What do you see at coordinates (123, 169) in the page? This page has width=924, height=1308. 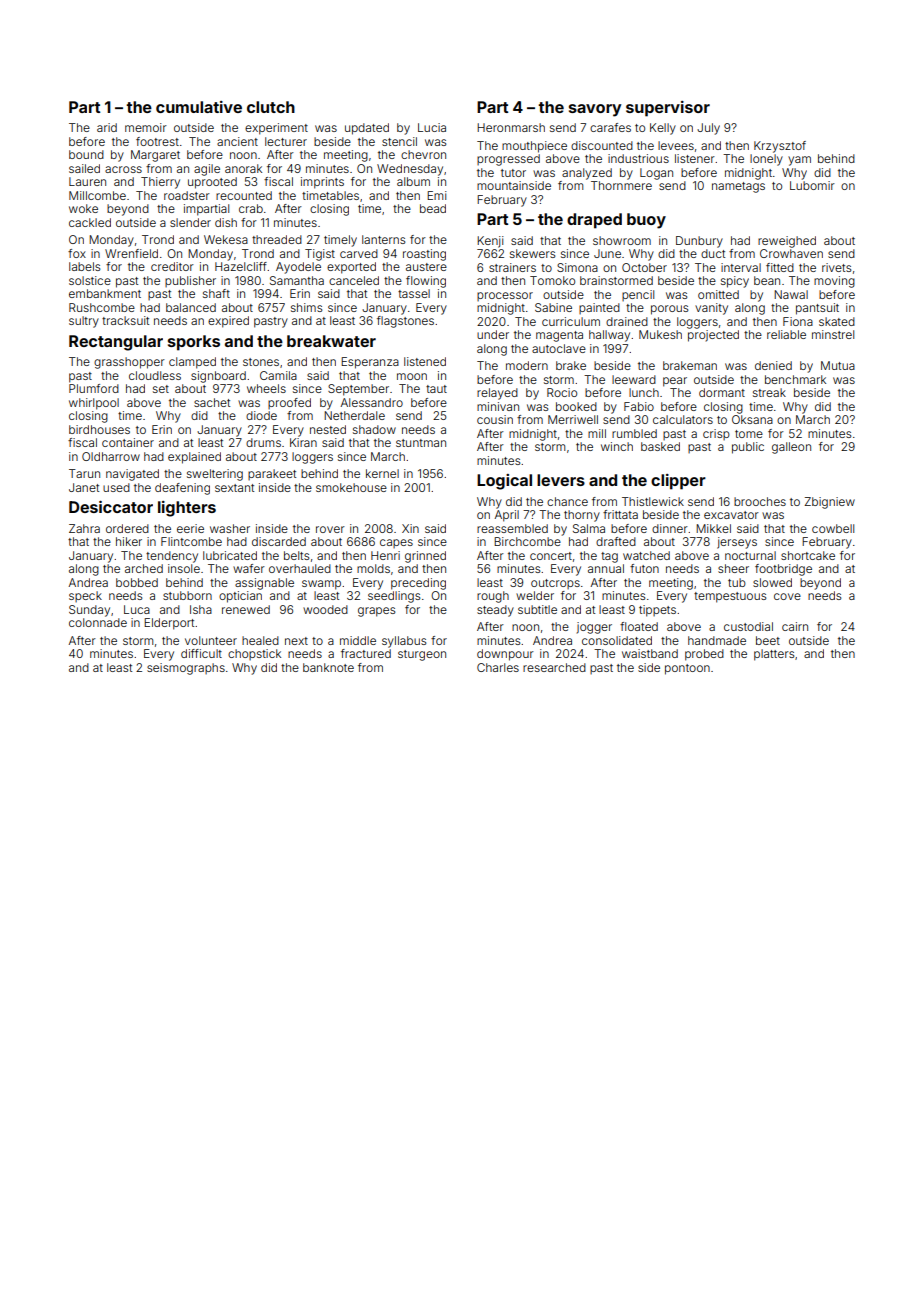 I see `across` at bounding box center [123, 169].
